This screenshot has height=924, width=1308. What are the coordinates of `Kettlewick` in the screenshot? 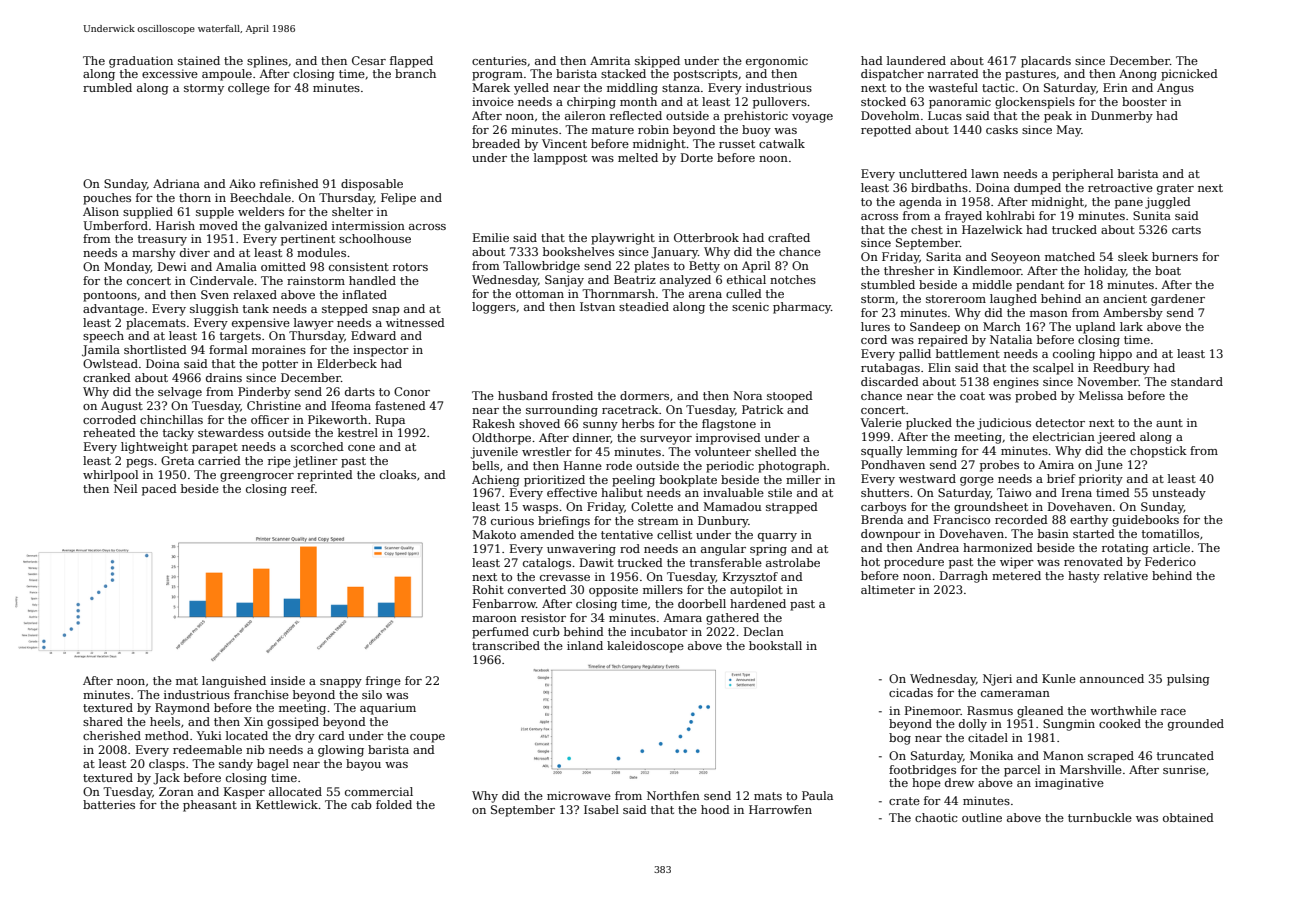 It's located at (287, 804).
